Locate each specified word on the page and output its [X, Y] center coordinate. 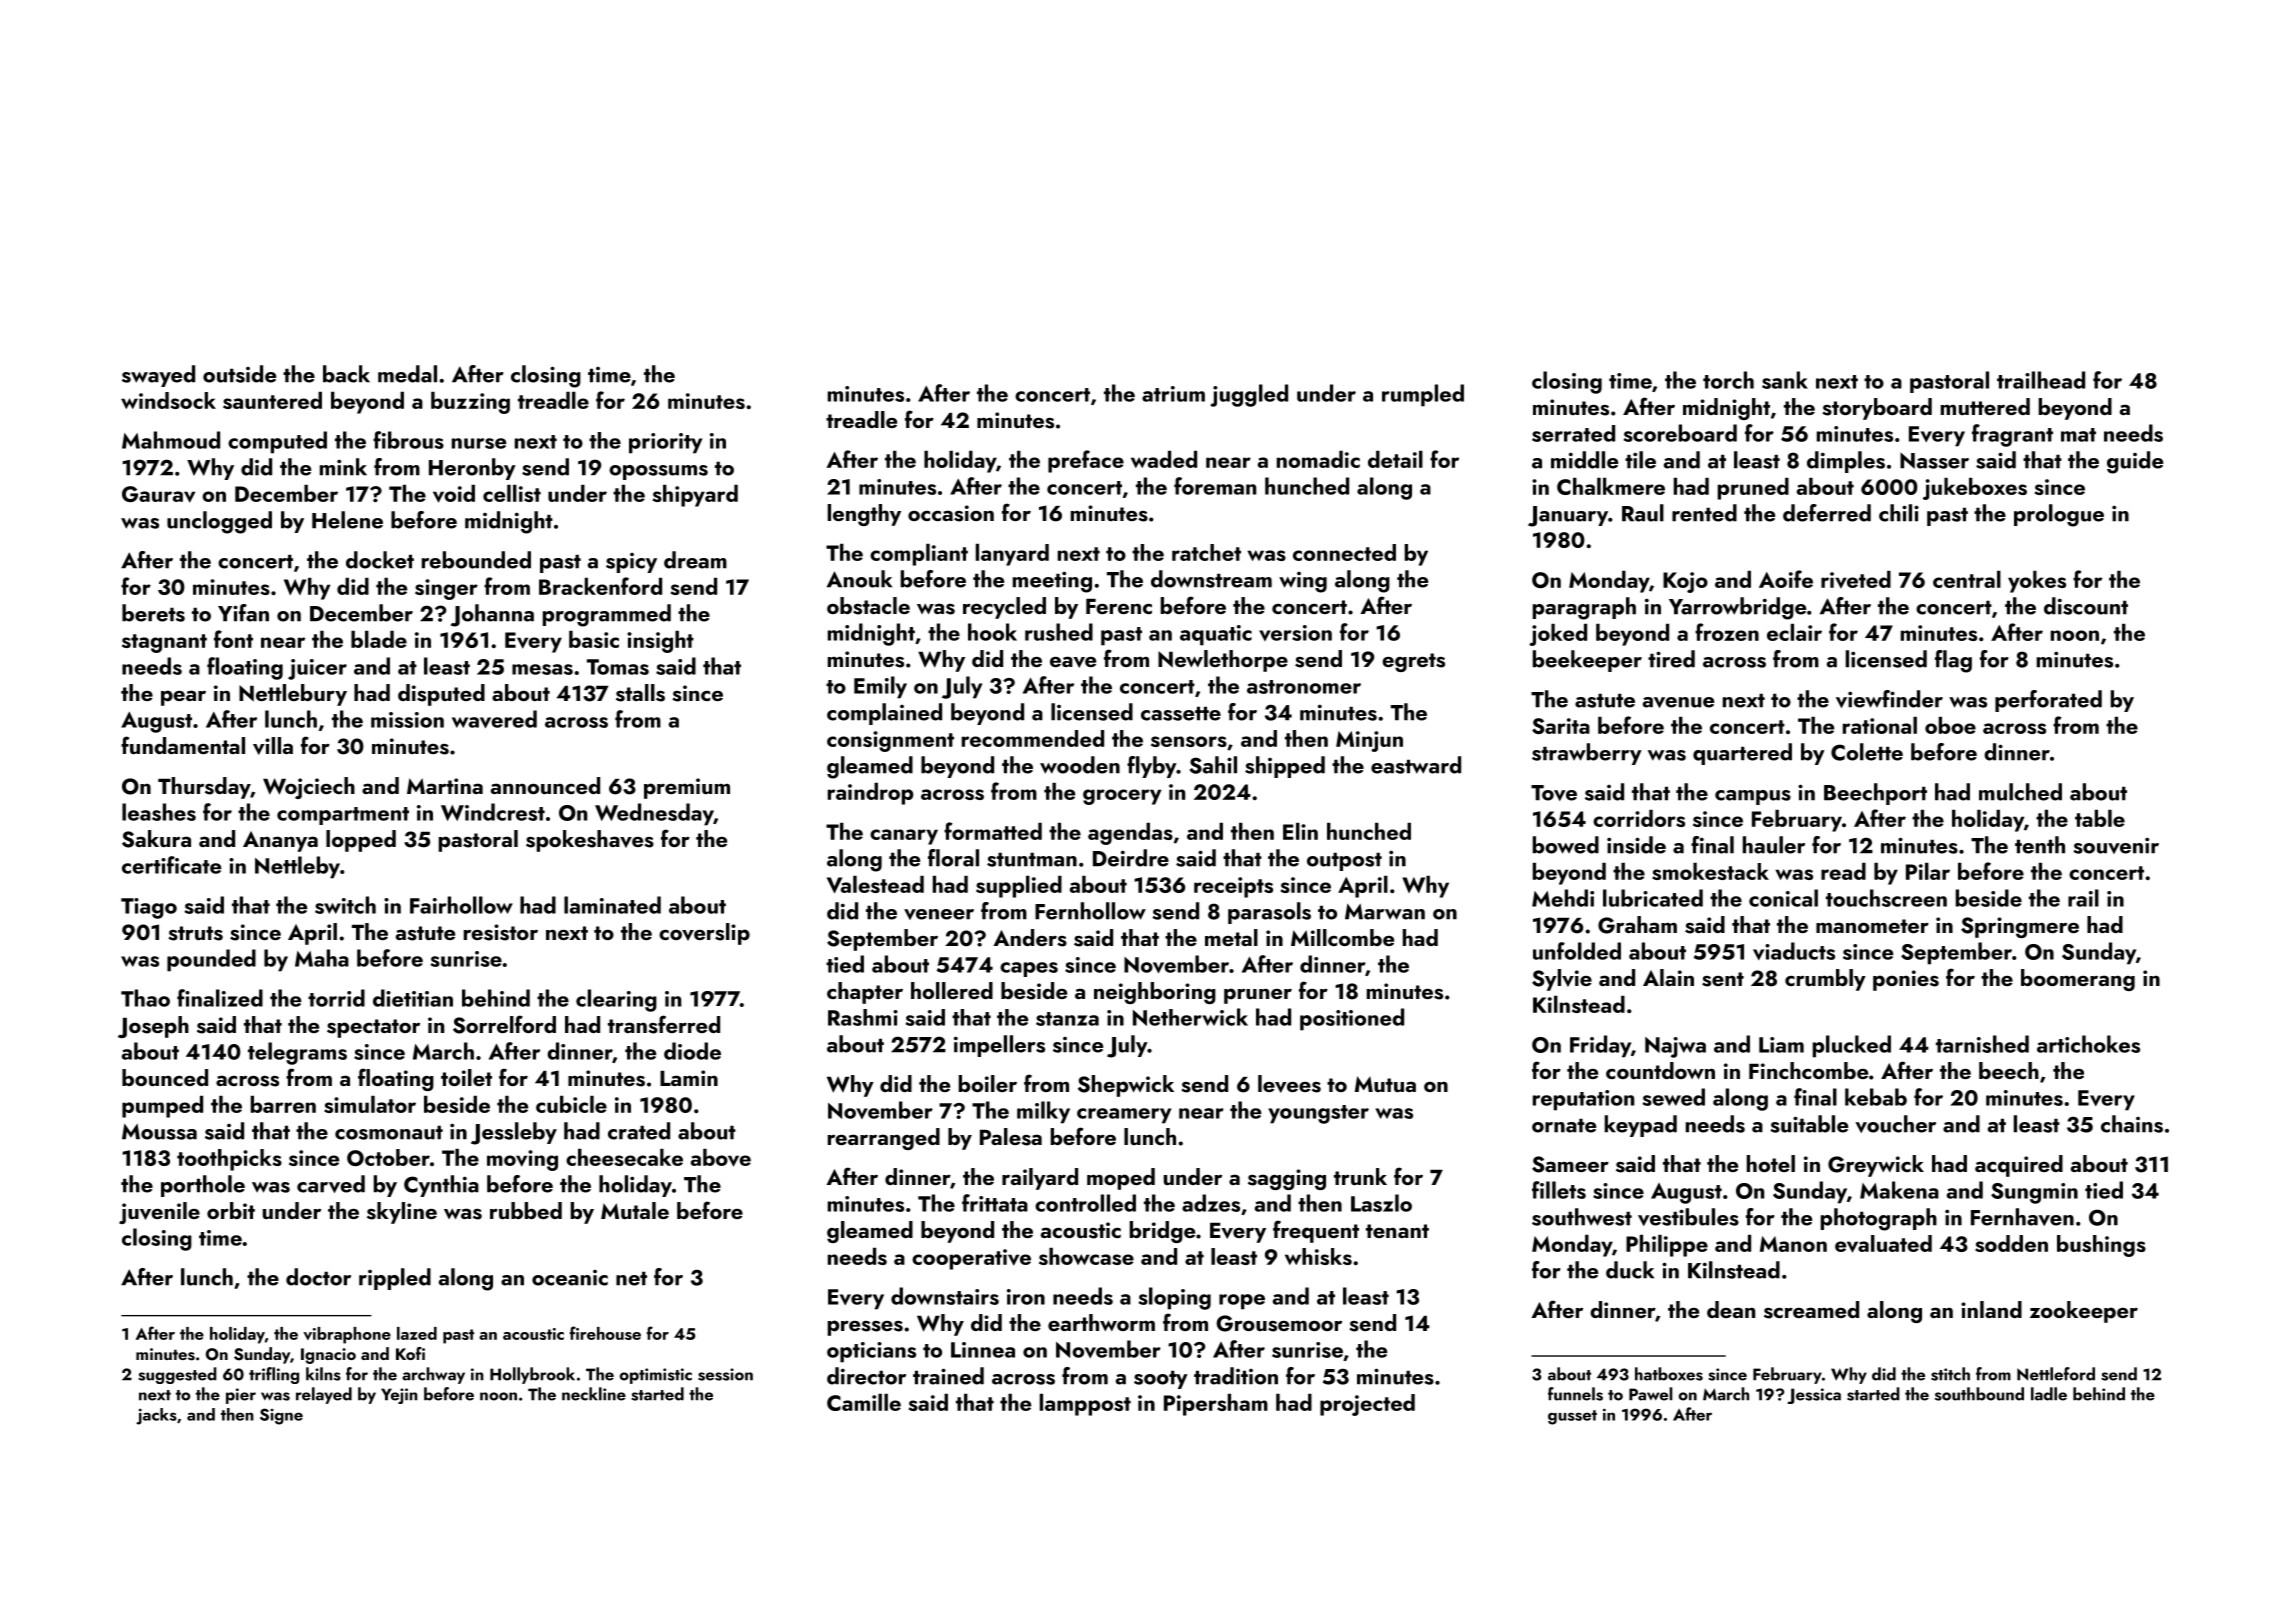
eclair [1794, 632]
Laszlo [1381, 1203]
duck [1630, 1270]
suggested [177, 1375]
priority [665, 443]
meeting [1052, 582]
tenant [1397, 1231]
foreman [1215, 486]
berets [153, 613]
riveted [1856, 579]
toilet [466, 1077]
